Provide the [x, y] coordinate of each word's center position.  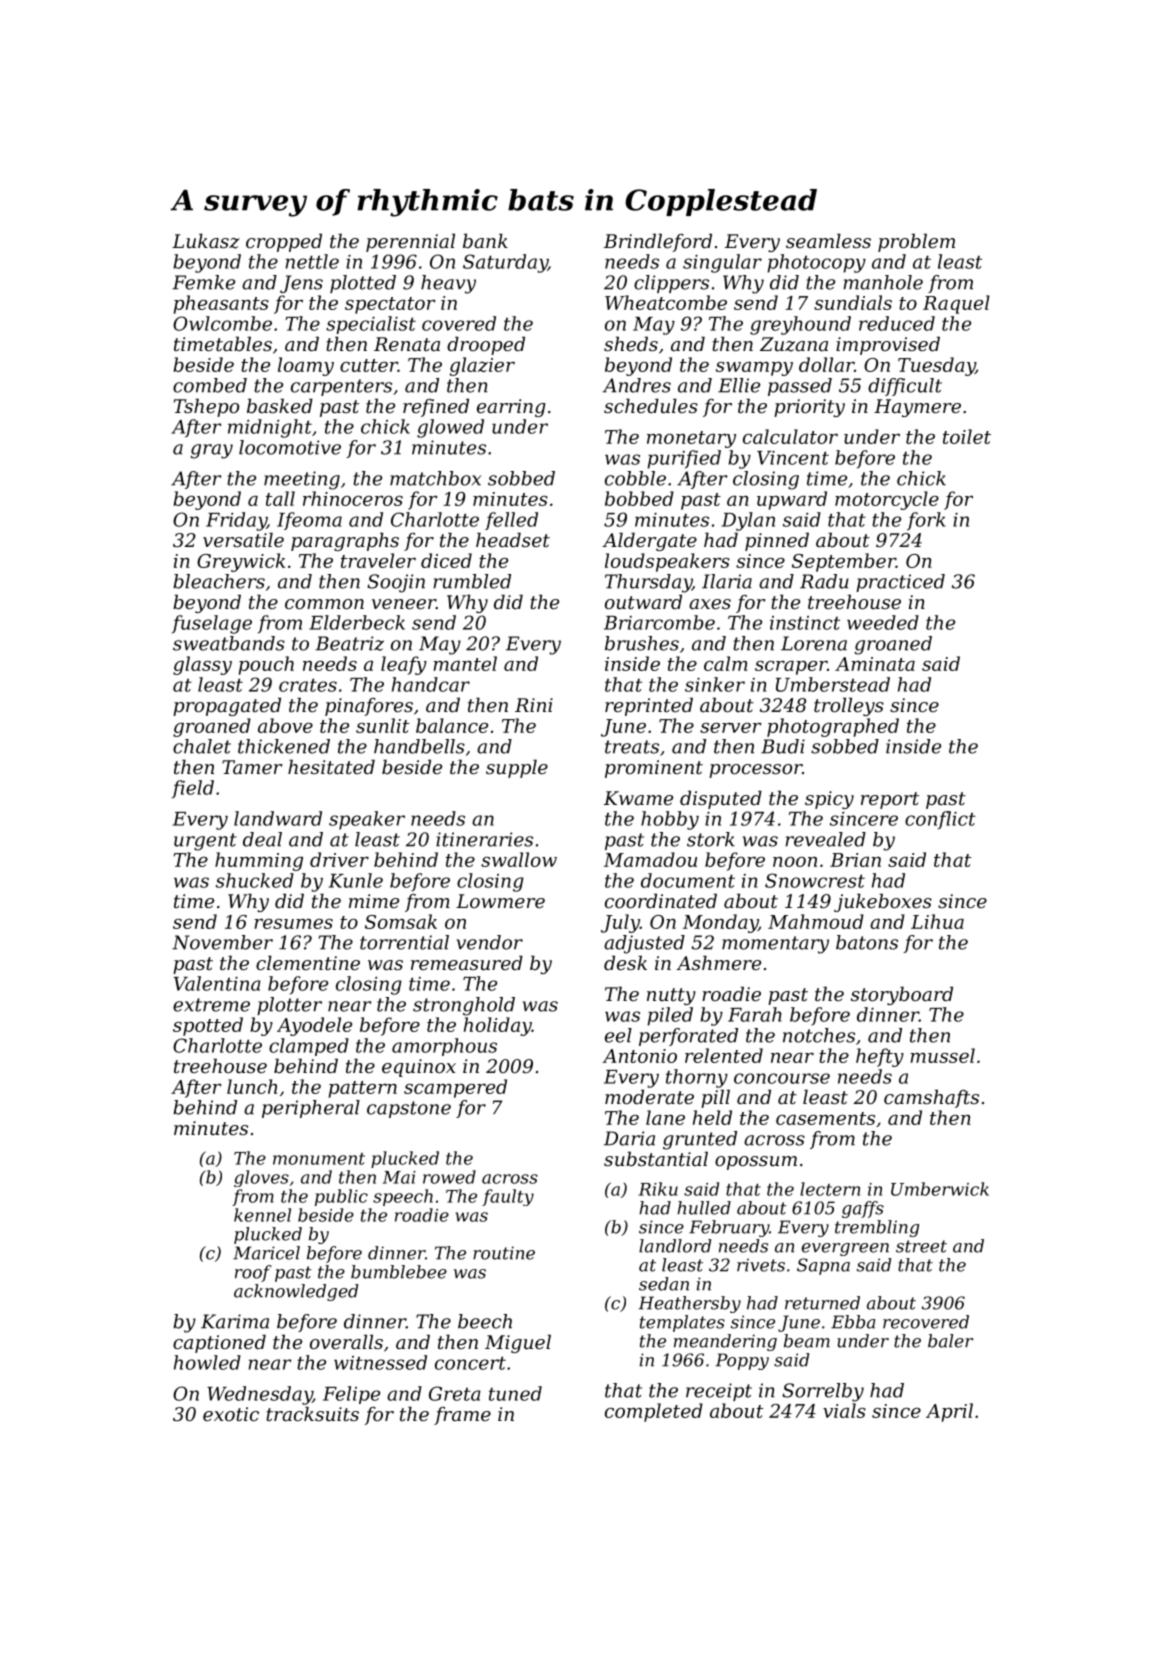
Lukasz [206, 241]
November [222, 942]
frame [462, 1416]
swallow [519, 859]
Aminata [875, 664]
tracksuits [312, 1413]
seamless [828, 240]
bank [485, 240]
